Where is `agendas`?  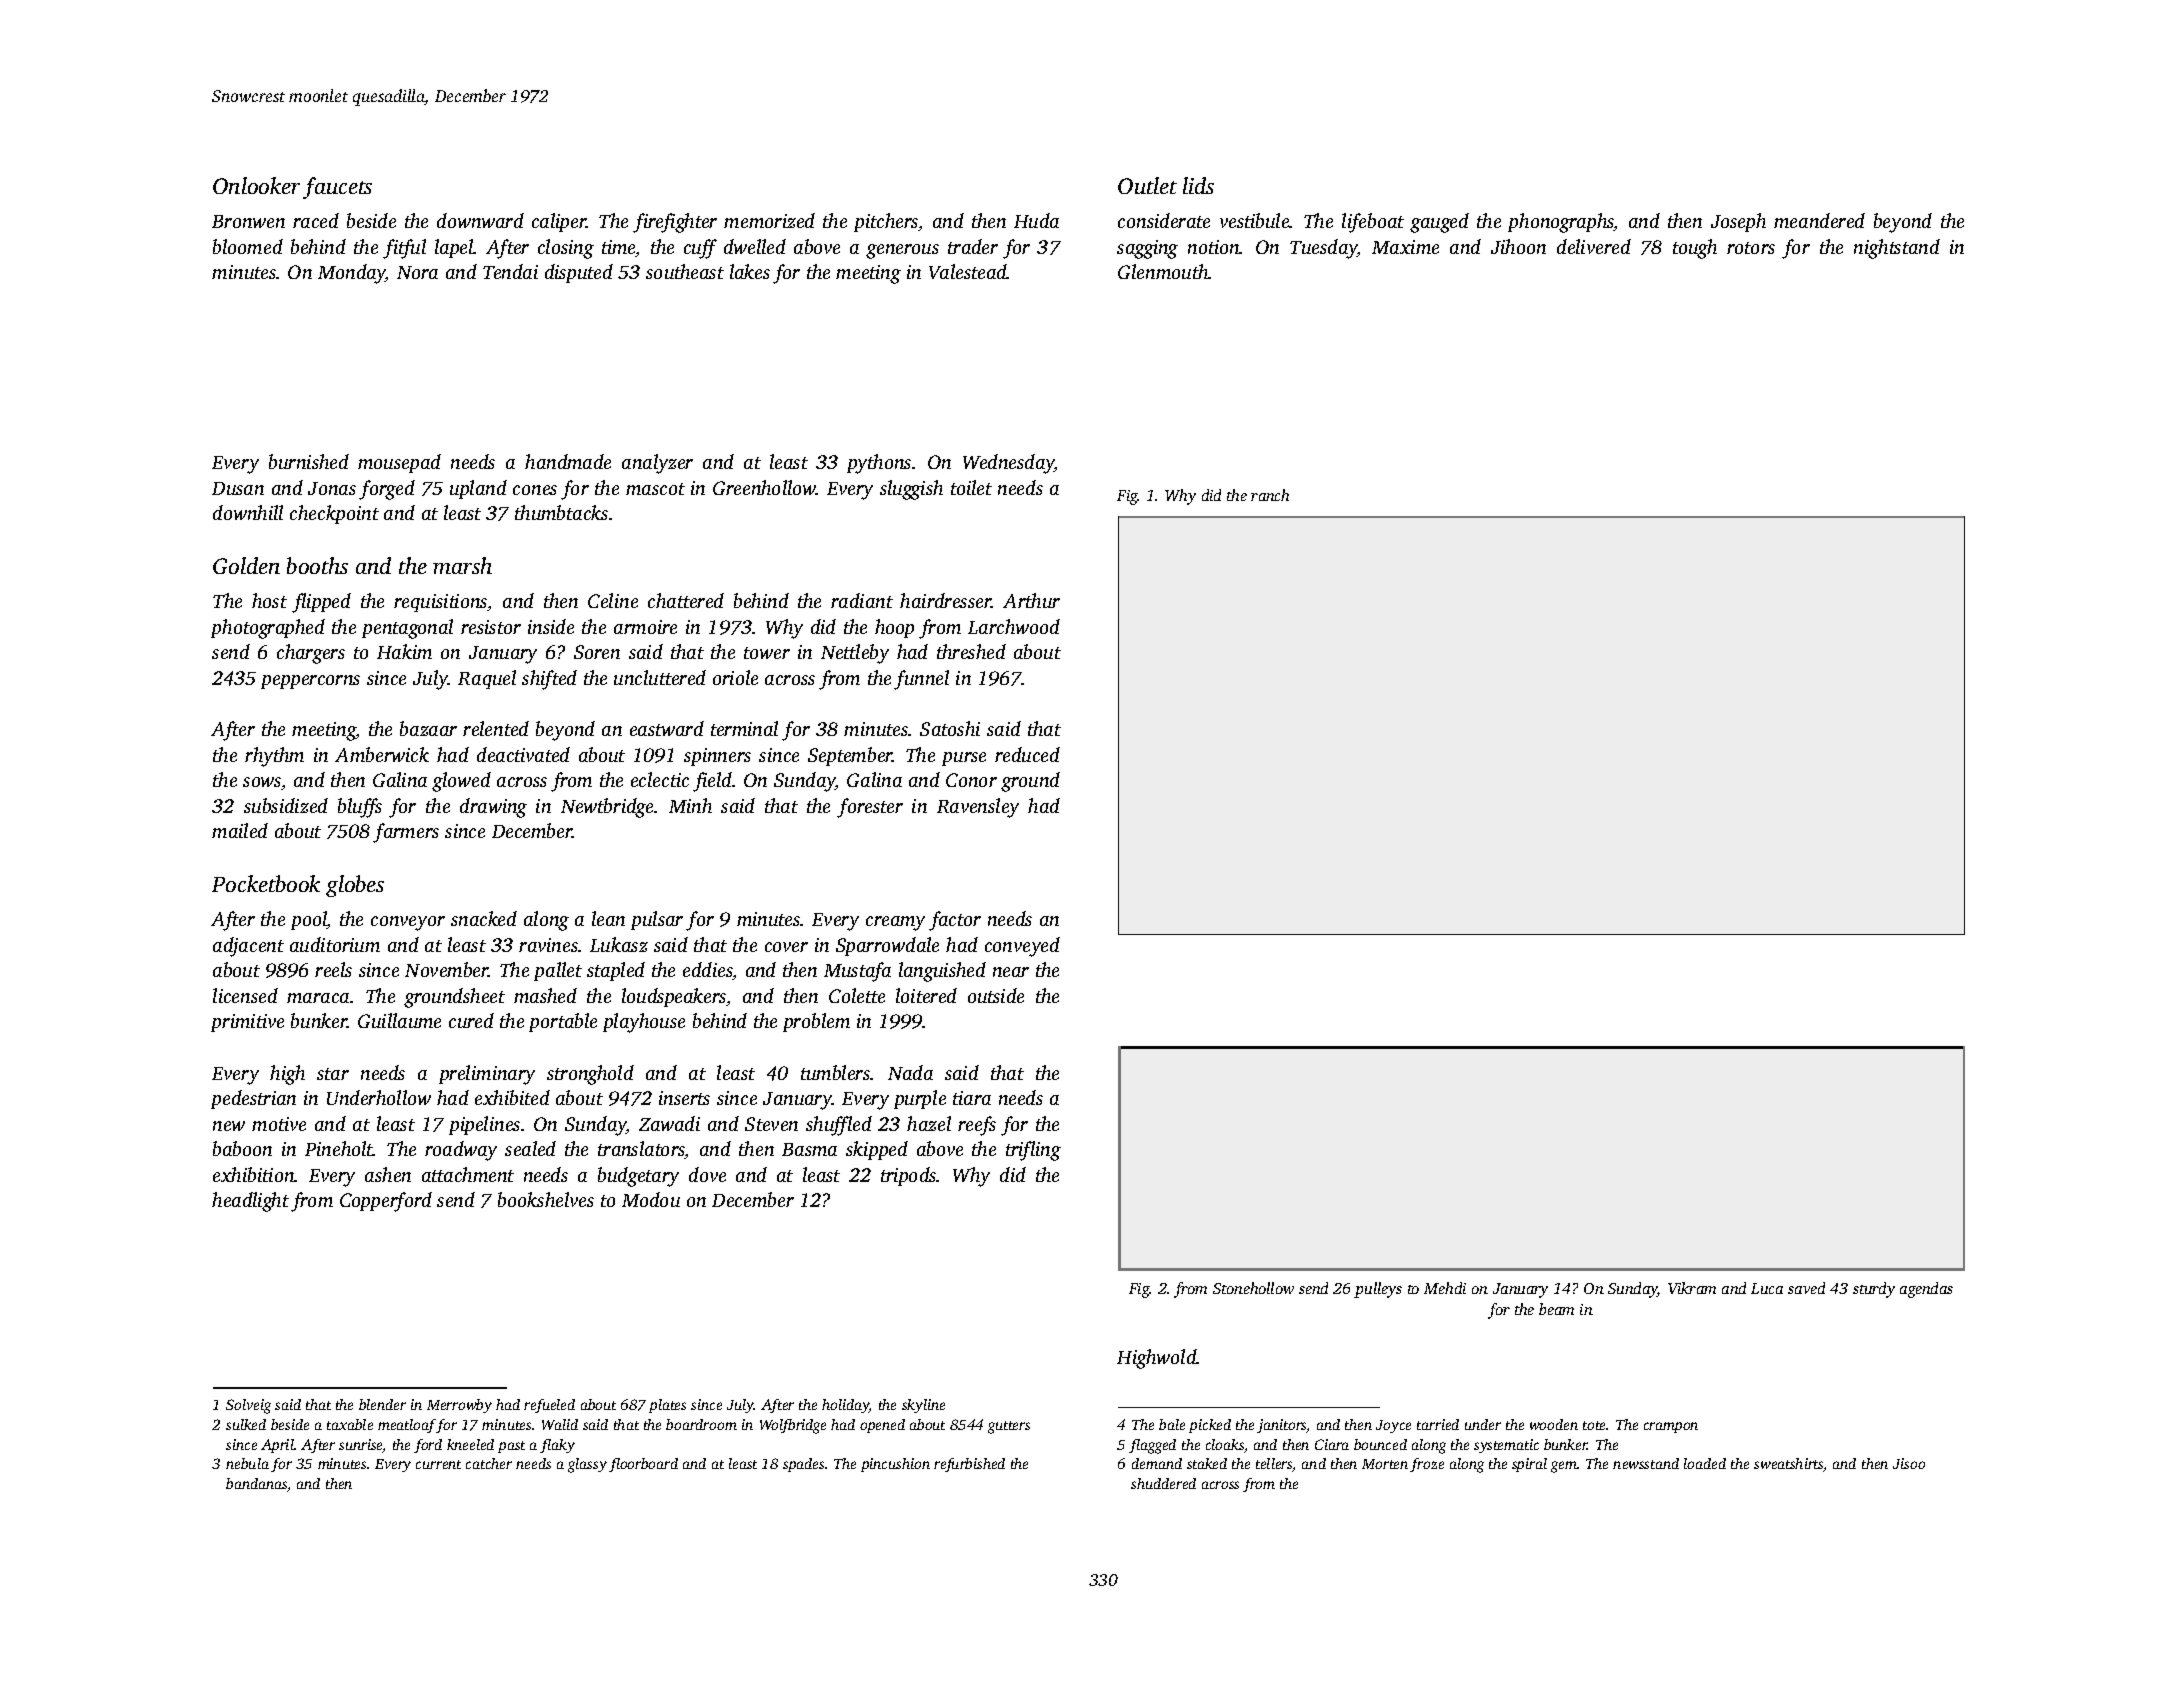 agendas is located at coordinates (1926, 1290).
